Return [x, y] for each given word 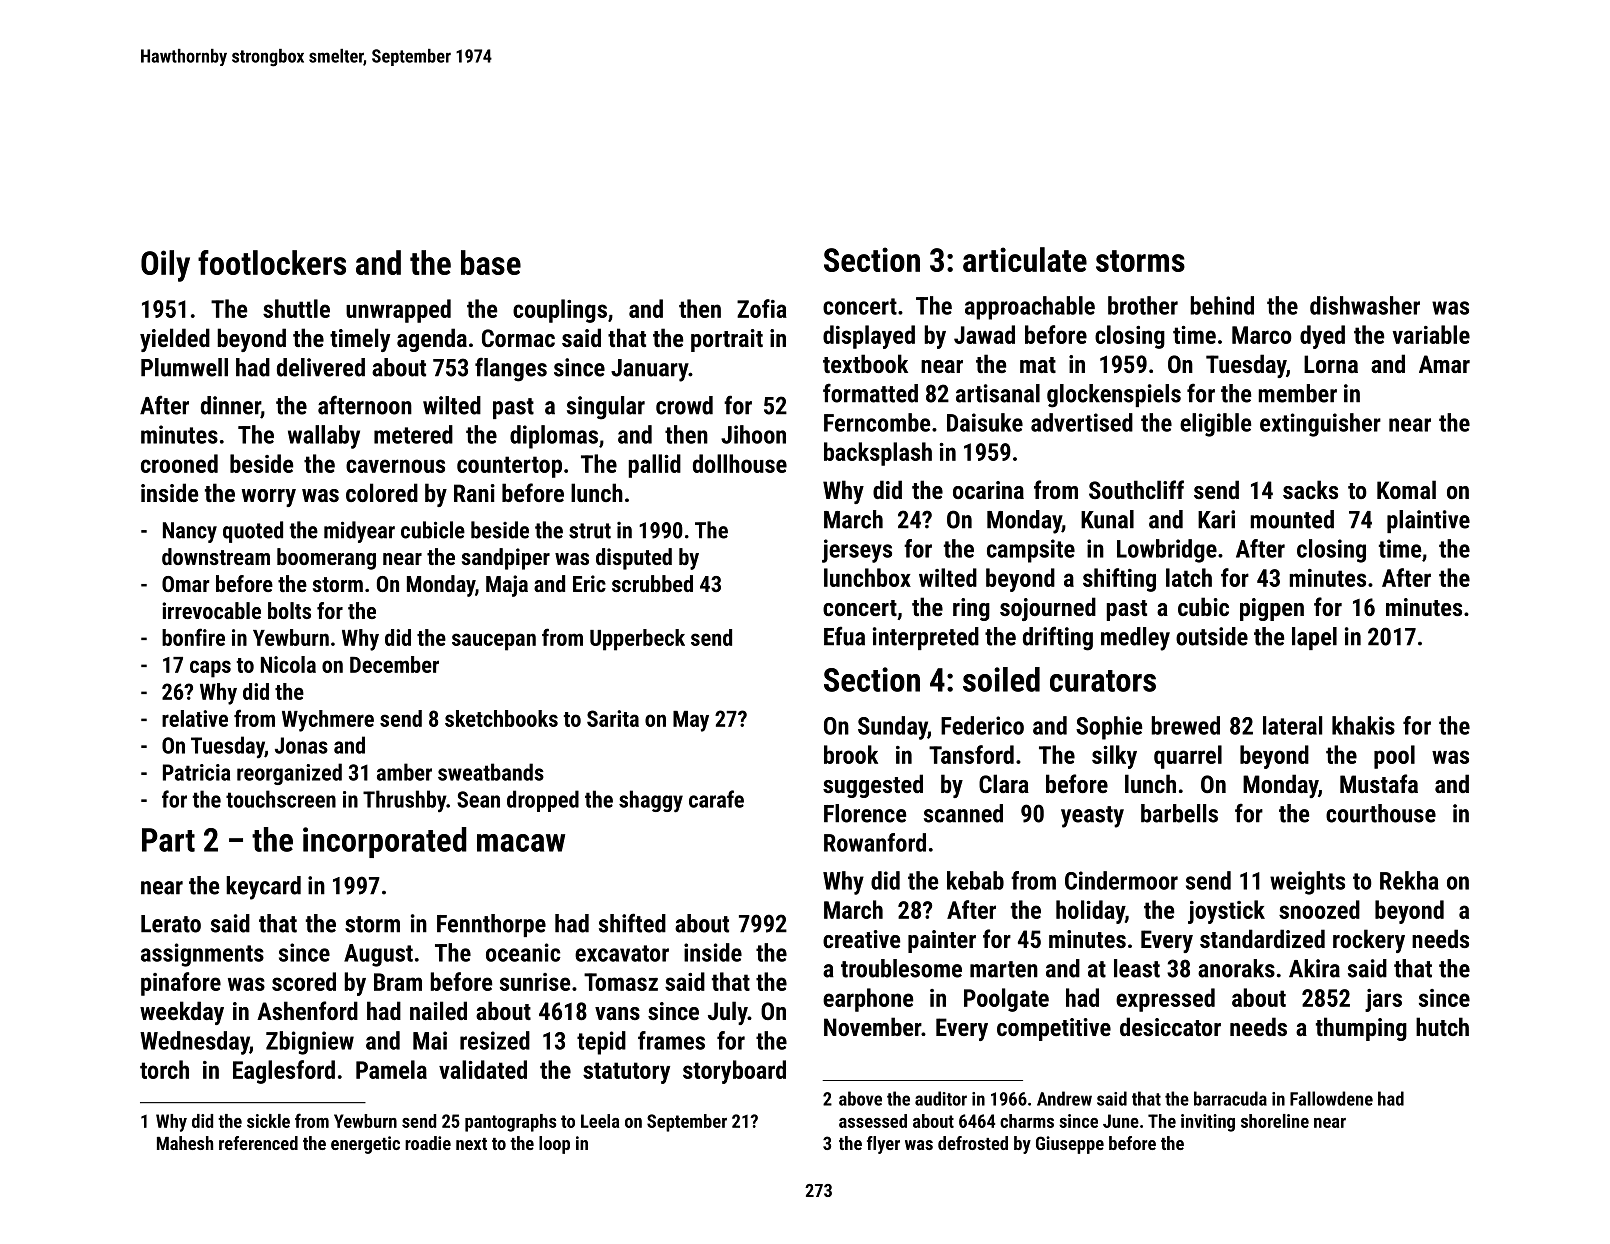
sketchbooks [501, 718]
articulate [1025, 259]
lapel [1314, 638]
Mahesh [185, 1143]
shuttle [296, 308]
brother [1143, 305]
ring [971, 609]
